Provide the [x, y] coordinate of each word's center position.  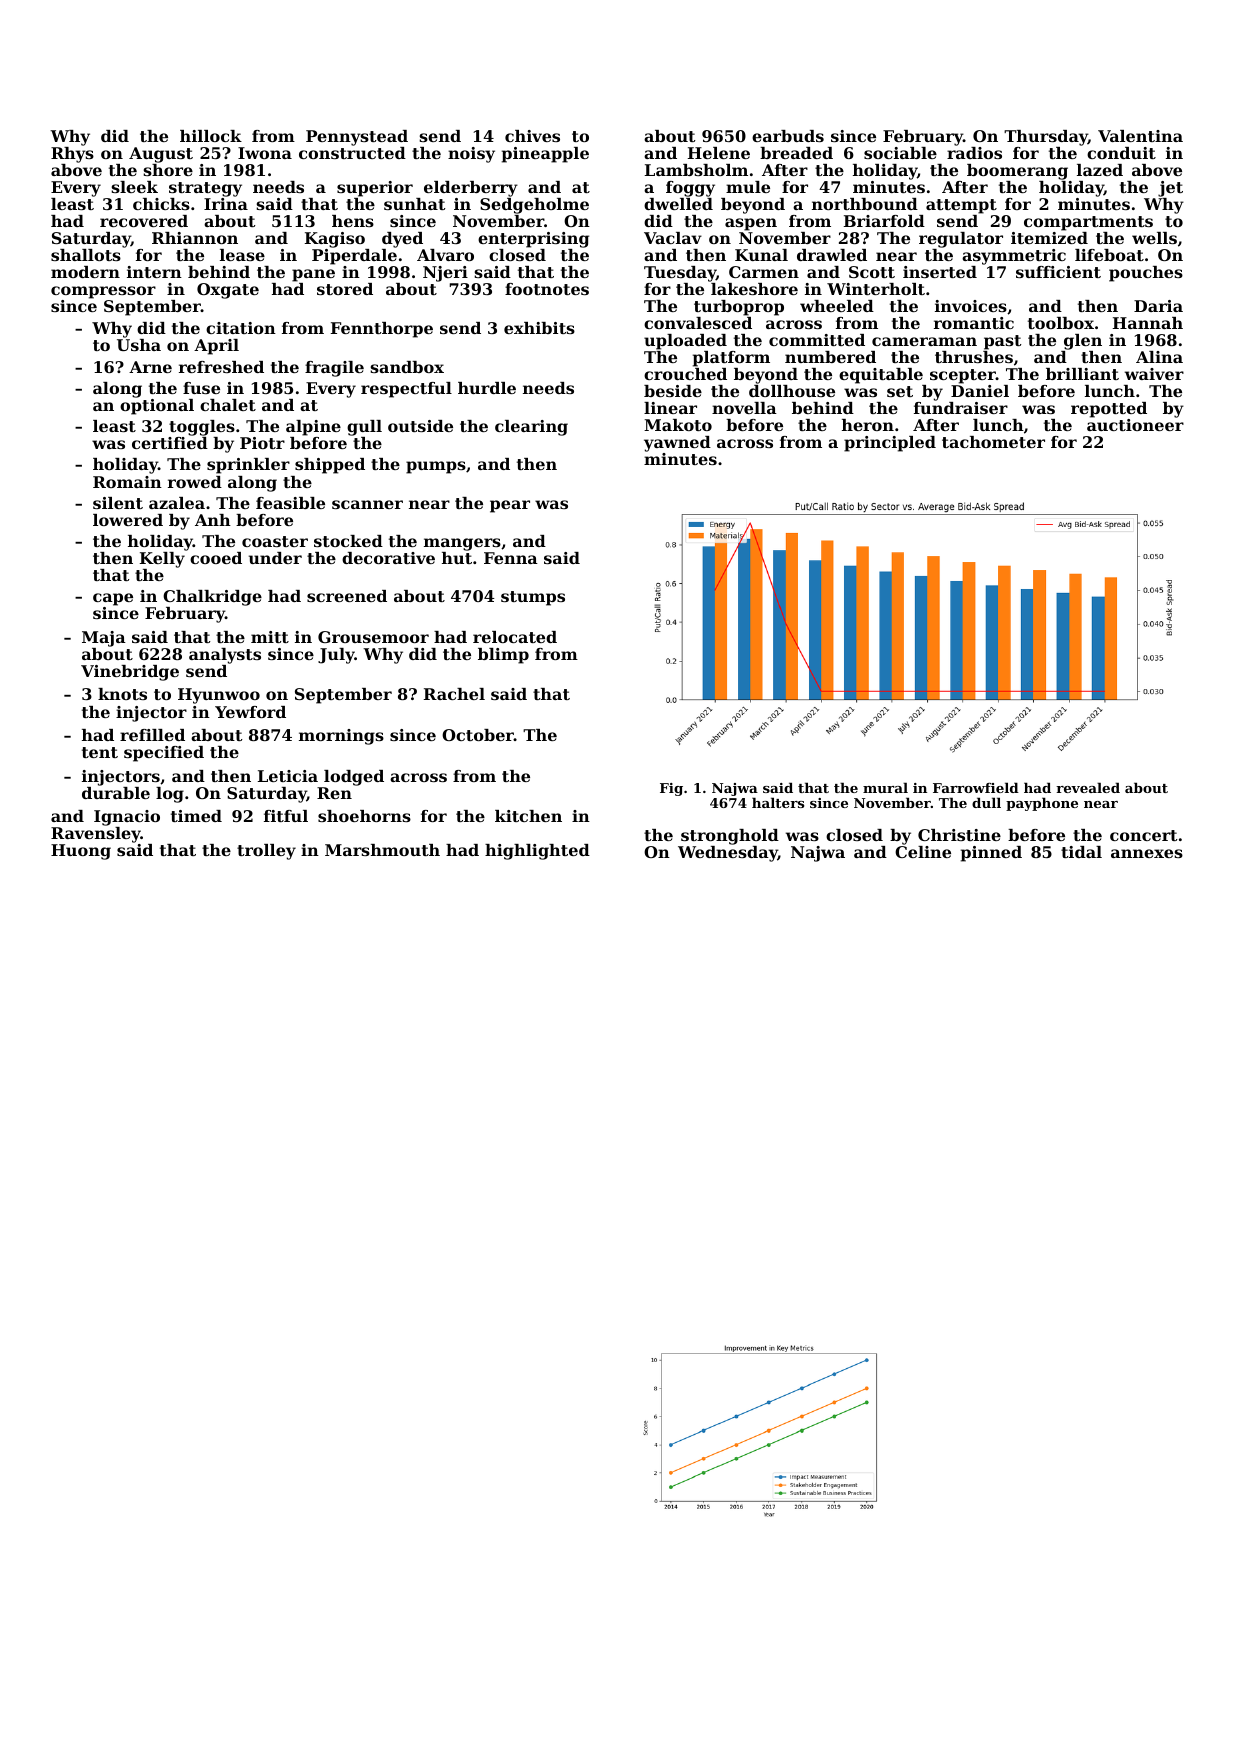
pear [510, 506]
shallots [86, 255]
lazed [1100, 170]
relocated [515, 637]
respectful [406, 390]
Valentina [1140, 136]
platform [731, 359]
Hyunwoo [219, 696]
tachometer [993, 442]
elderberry [471, 189]
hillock [211, 136]
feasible [290, 503]
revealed [1088, 787]
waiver [1154, 374]
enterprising [533, 240]
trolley [266, 852]
